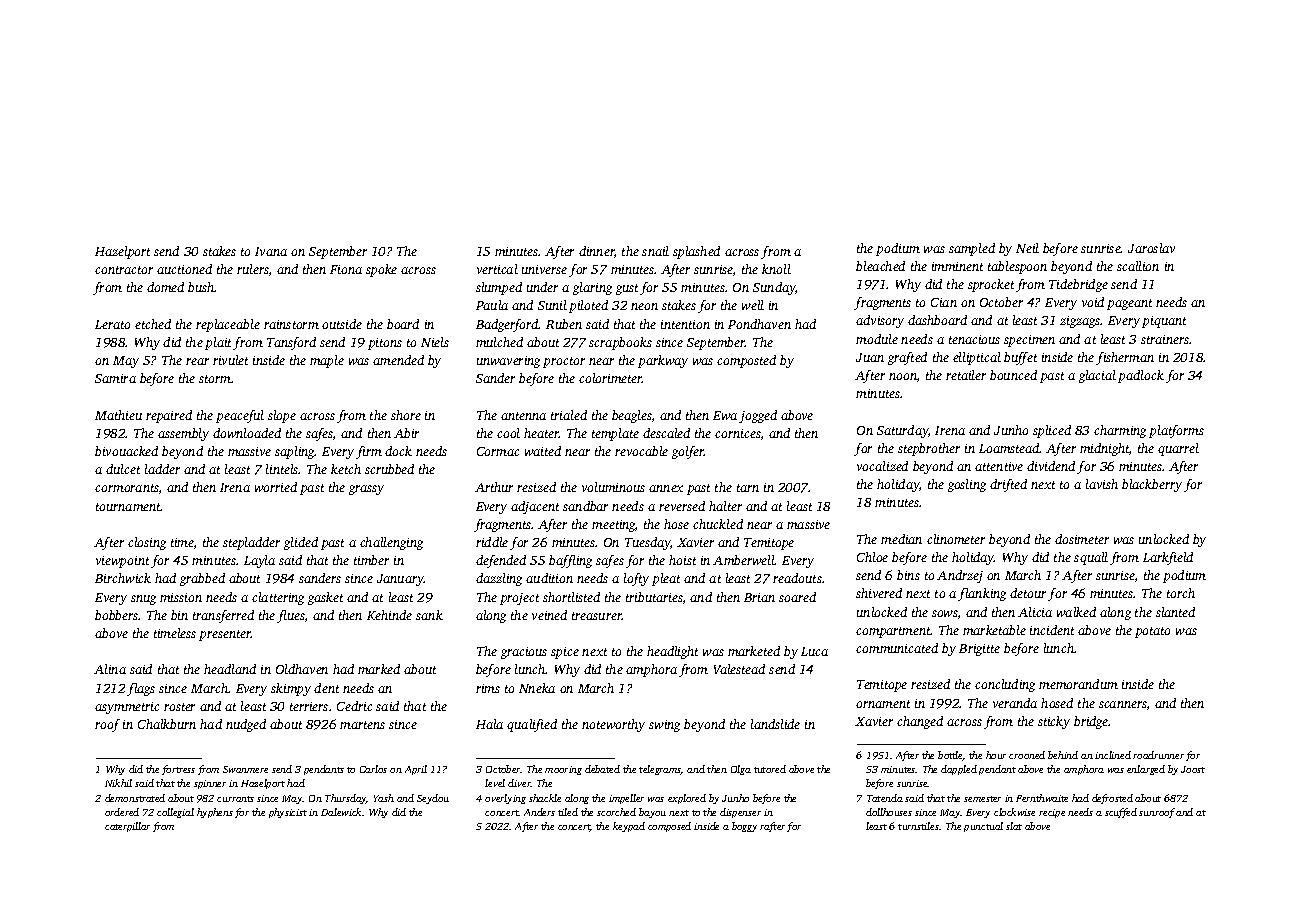 Image resolution: width=1308 pixels, height=924 pixels. I want to click on domed, so click(165, 287).
